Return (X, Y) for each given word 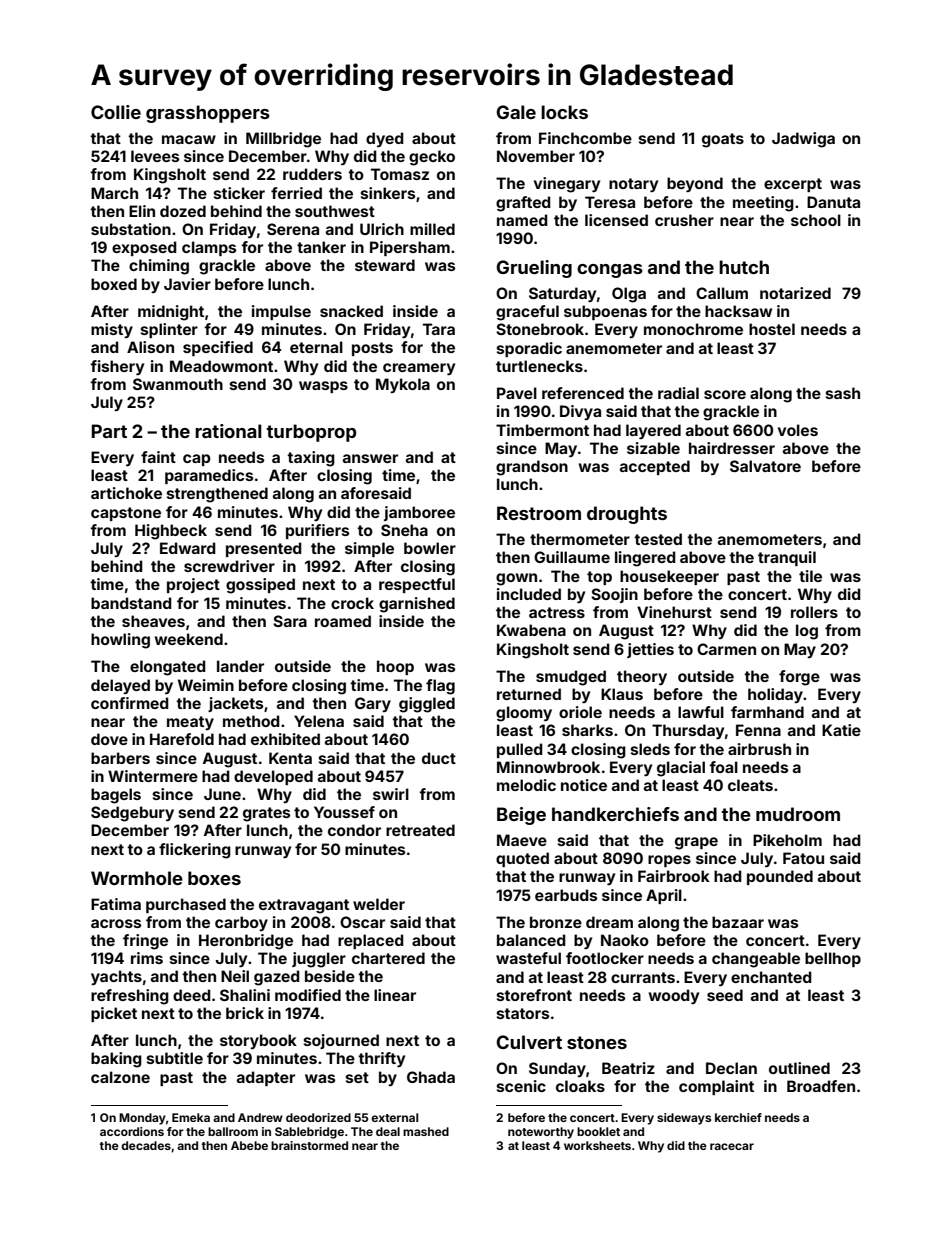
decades (146, 1145)
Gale (516, 112)
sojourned (341, 1041)
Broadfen (821, 1086)
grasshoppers (208, 114)
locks (564, 112)
